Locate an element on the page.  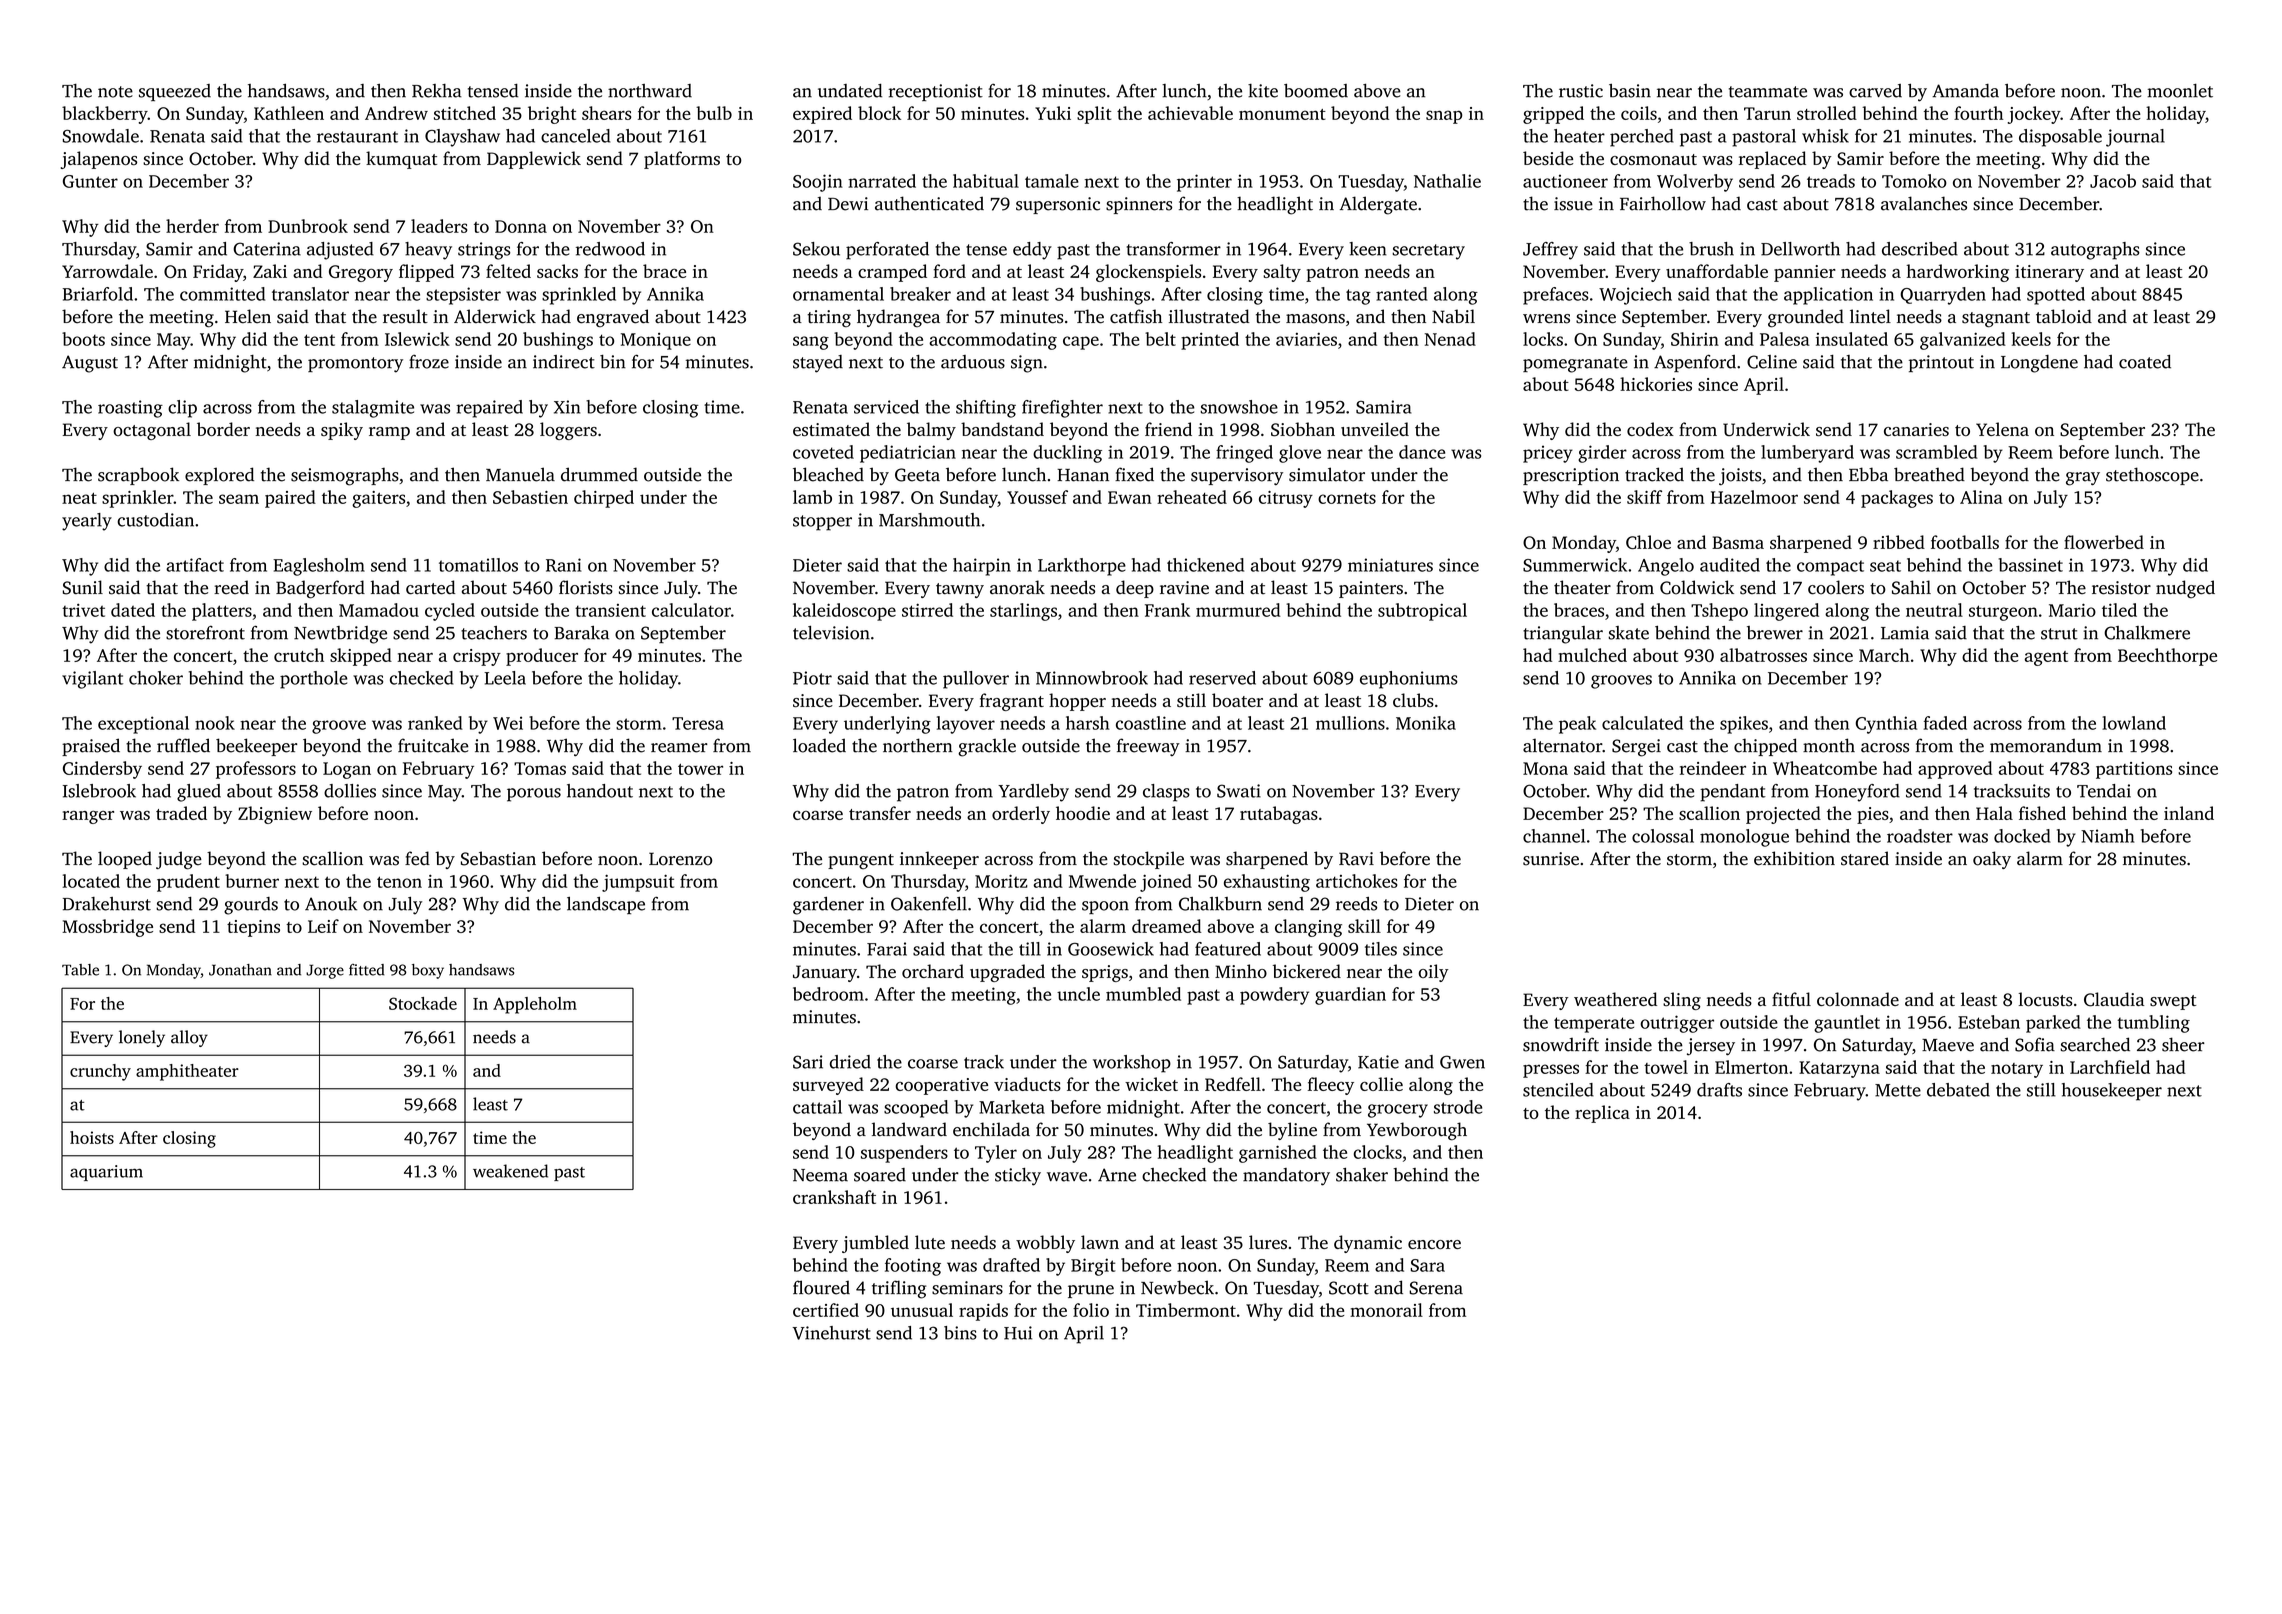
January is located at coordinates (825, 973).
